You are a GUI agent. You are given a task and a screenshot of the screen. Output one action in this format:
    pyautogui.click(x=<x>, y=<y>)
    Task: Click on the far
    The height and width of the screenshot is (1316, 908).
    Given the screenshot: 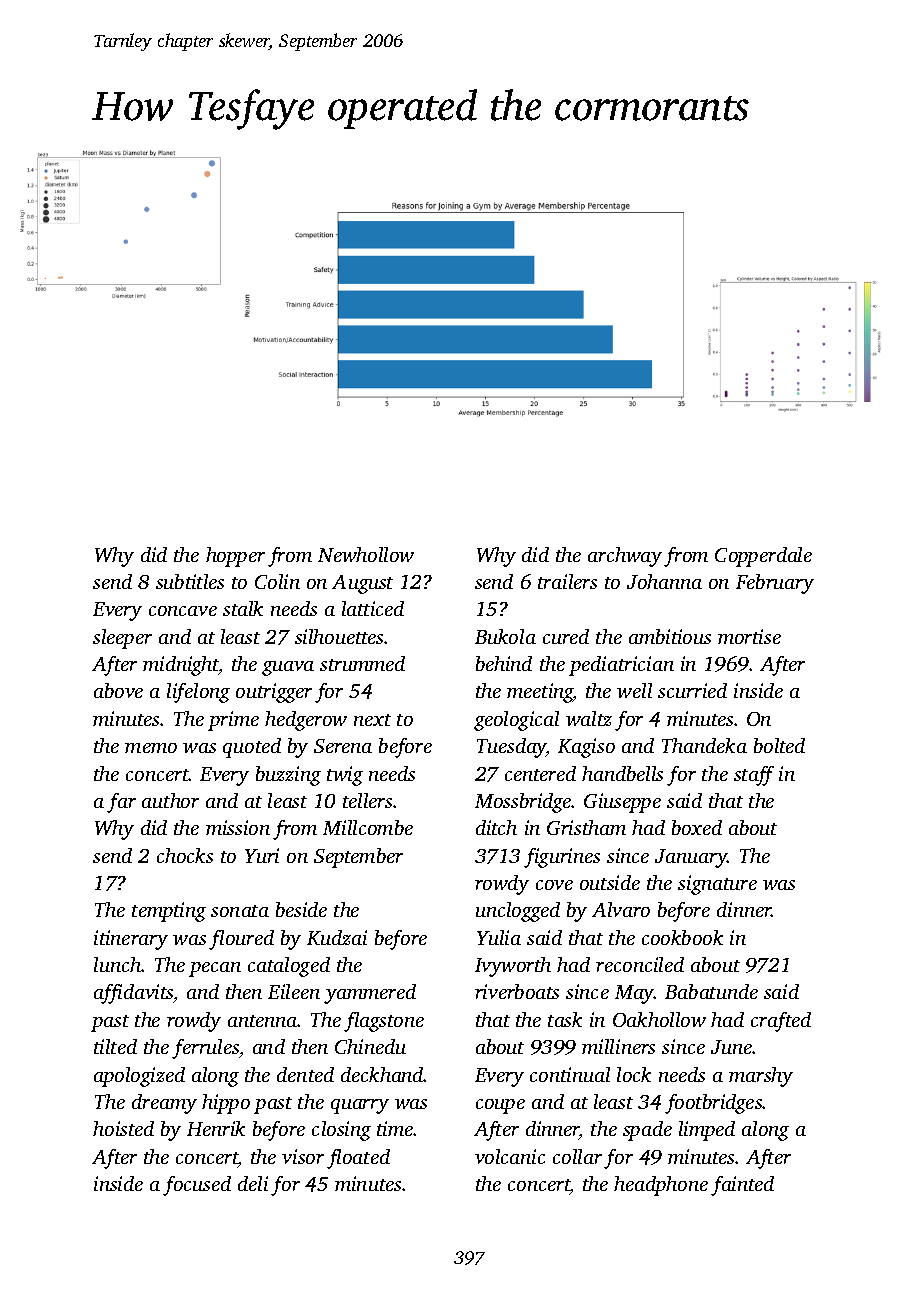 What is the action you would take?
    pyautogui.click(x=121, y=803)
